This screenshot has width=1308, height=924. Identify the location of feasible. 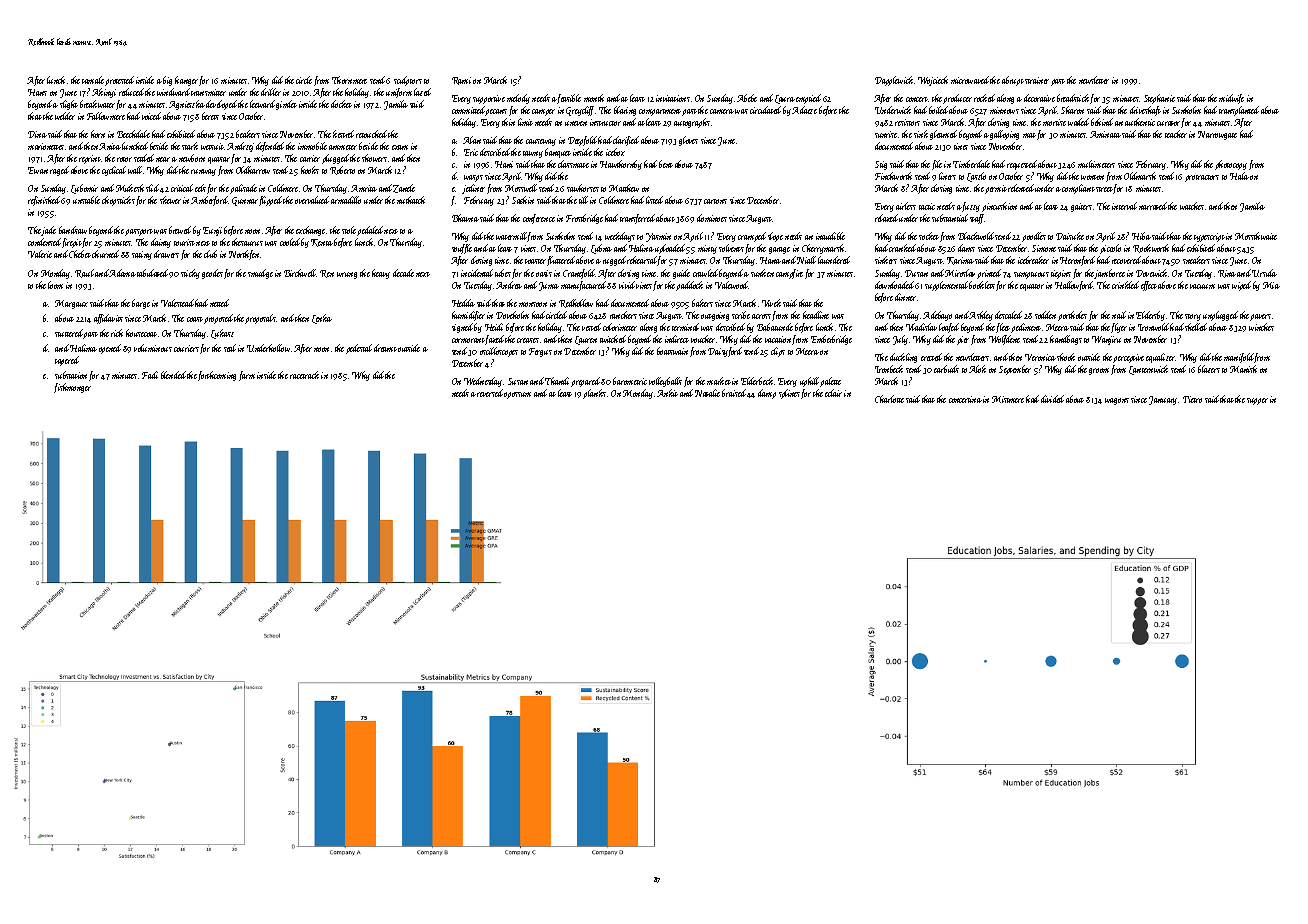
(569, 99).
